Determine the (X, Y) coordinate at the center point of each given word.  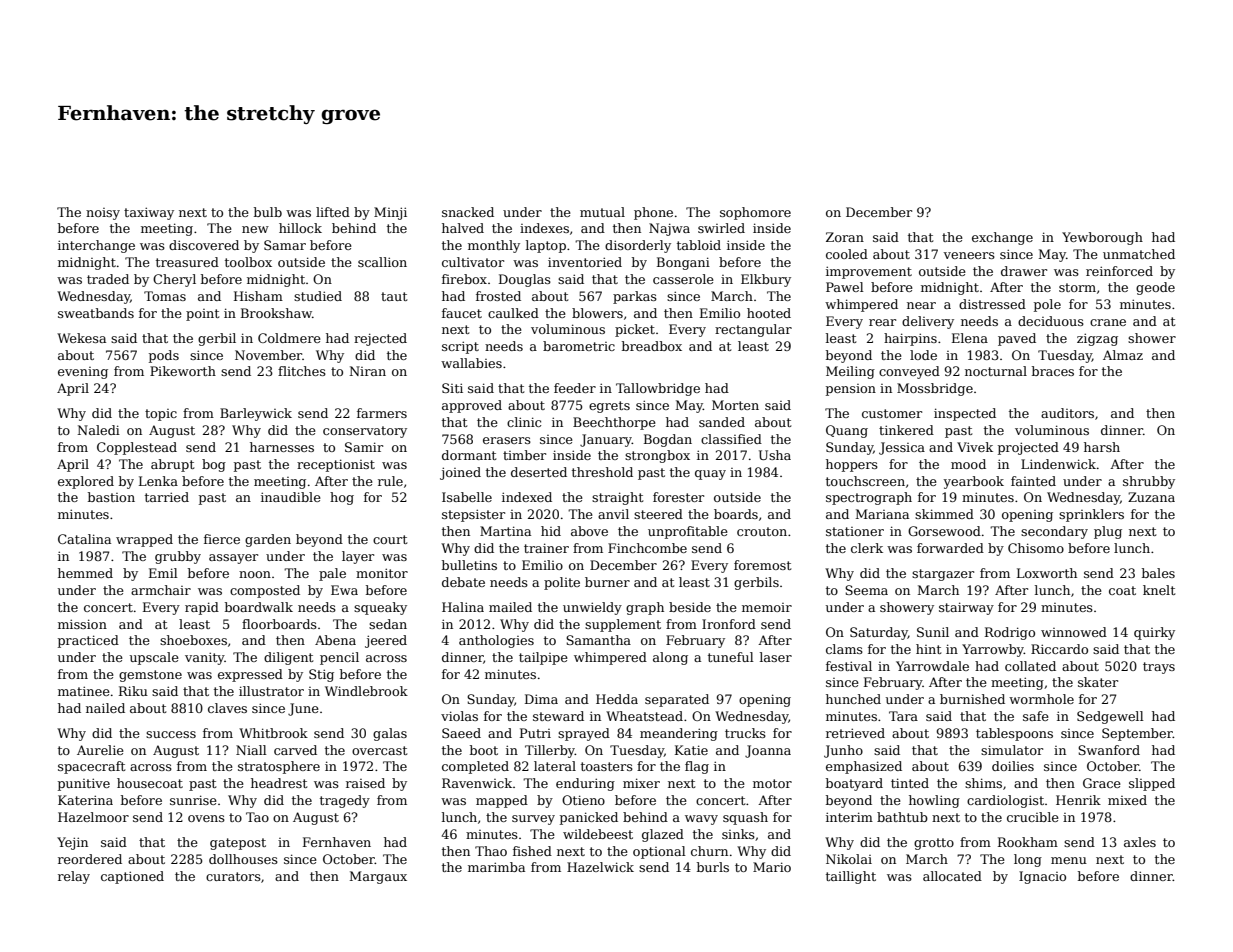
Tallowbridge (658, 389)
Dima (541, 699)
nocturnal (996, 371)
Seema (866, 590)
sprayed (584, 734)
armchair (161, 590)
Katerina (85, 800)
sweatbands (96, 313)
